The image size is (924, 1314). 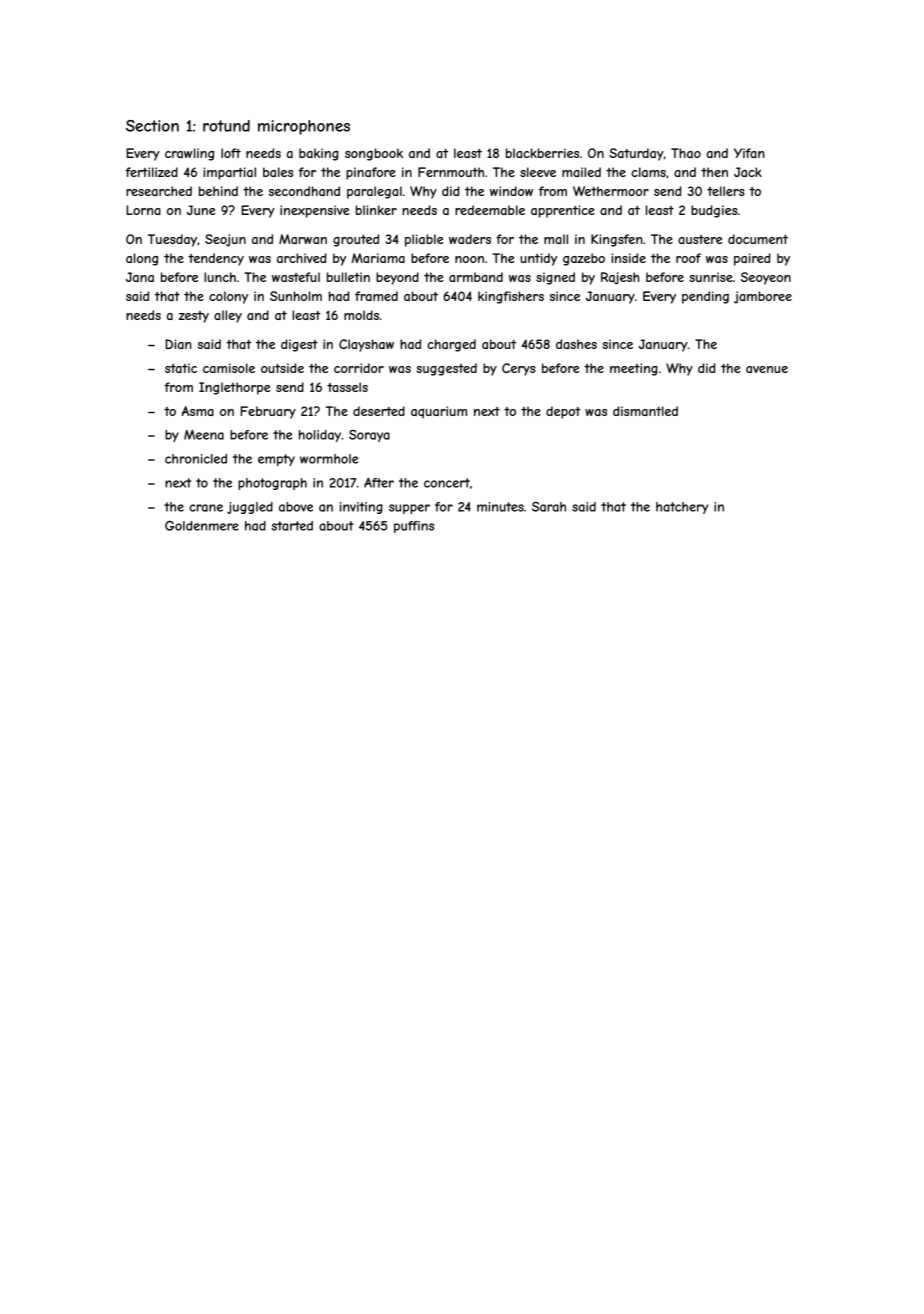 What do you see at coordinates (414, 527) in the page?
I see `puffins` at bounding box center [414, 527].
